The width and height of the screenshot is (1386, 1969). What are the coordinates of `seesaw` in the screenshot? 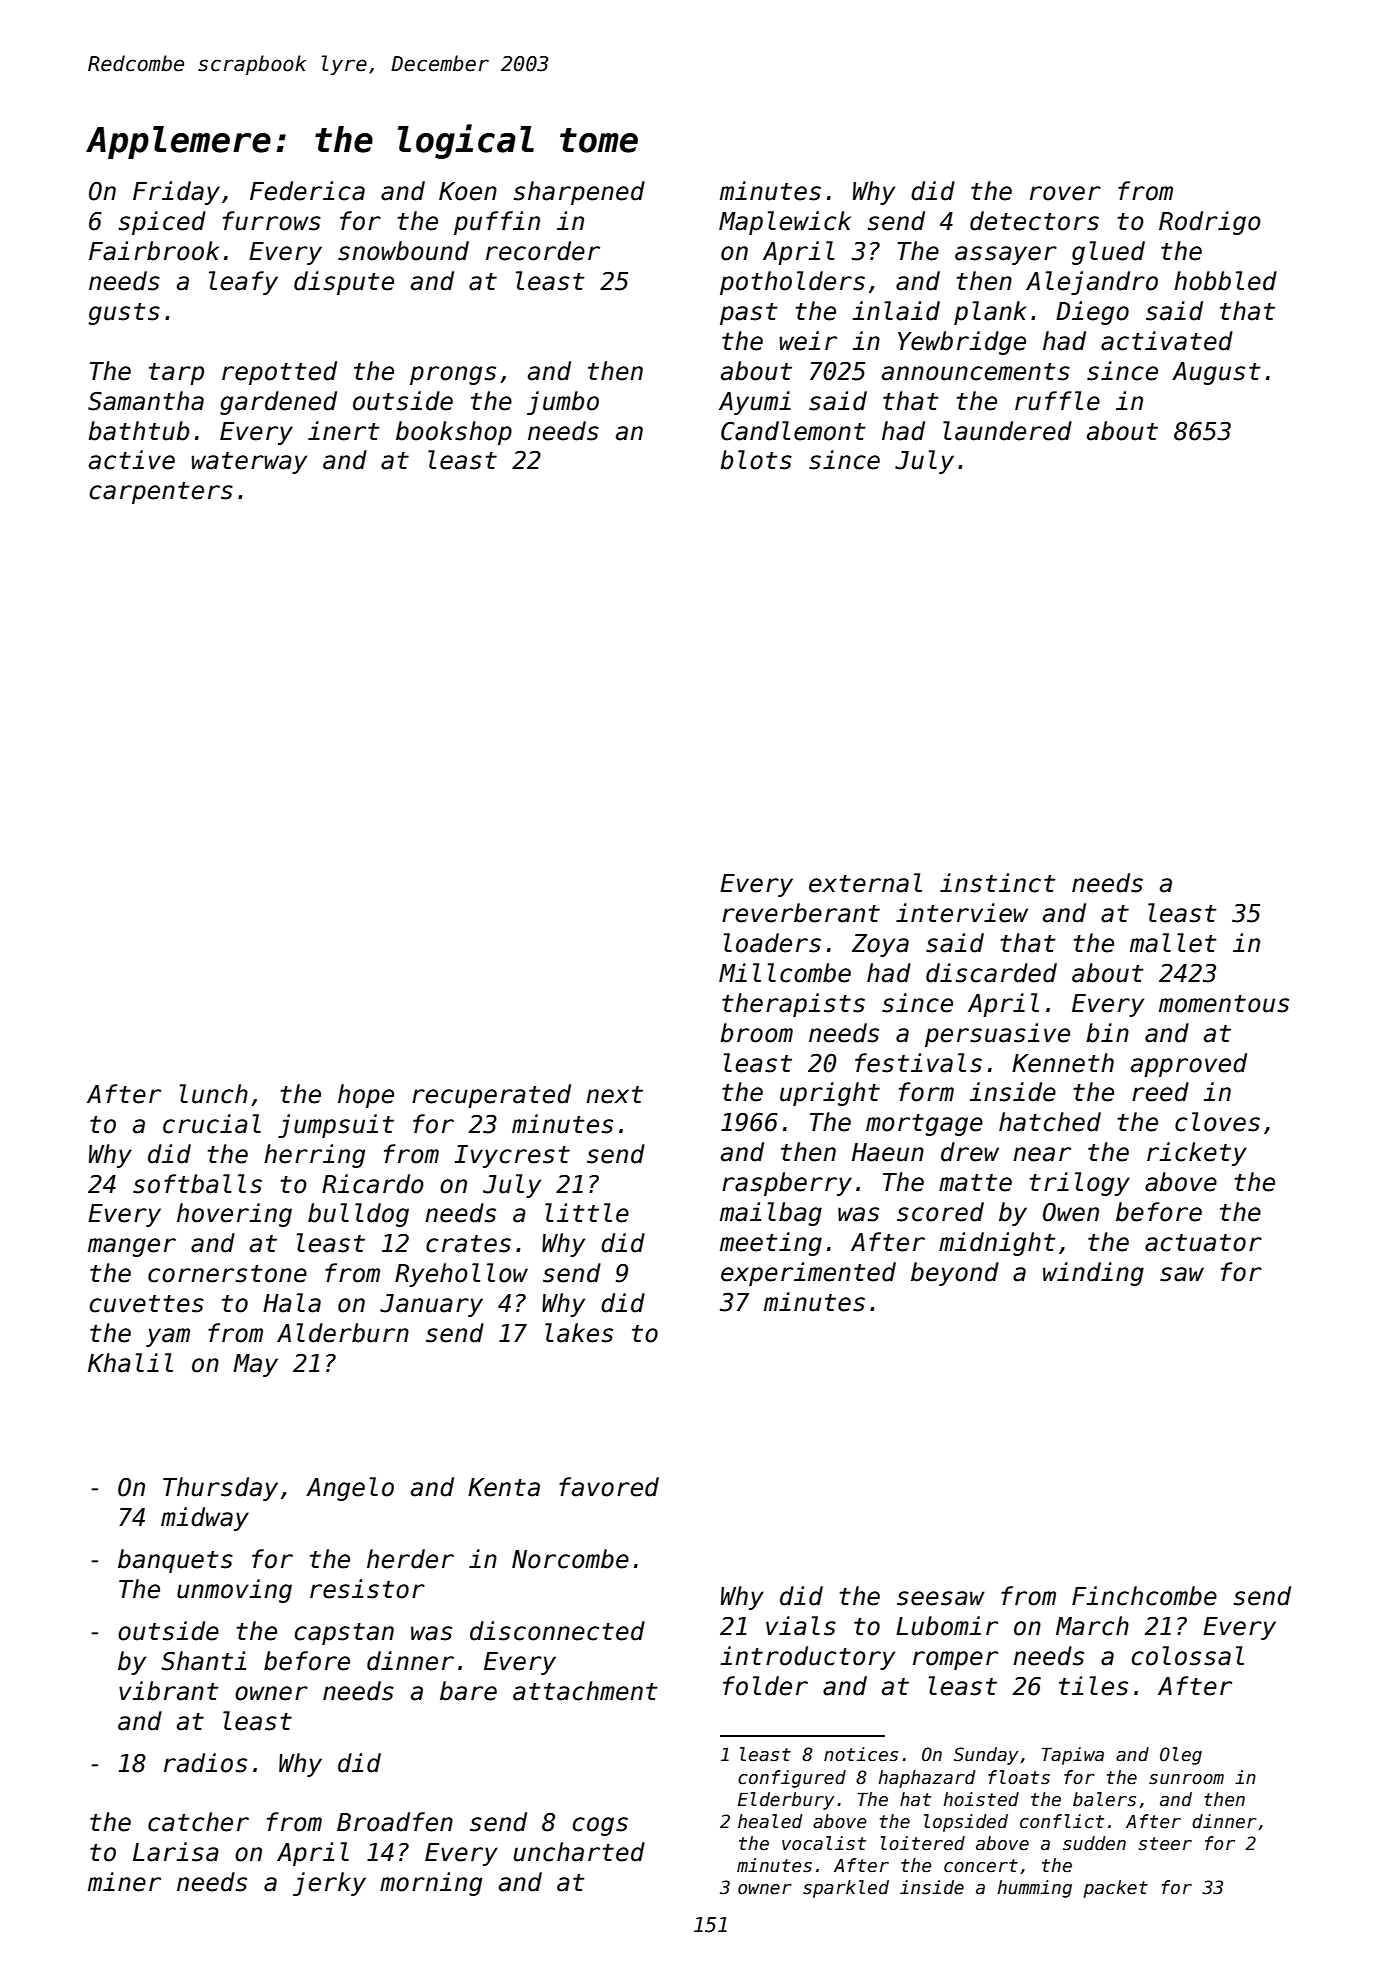 It's located at (941, 1598).
